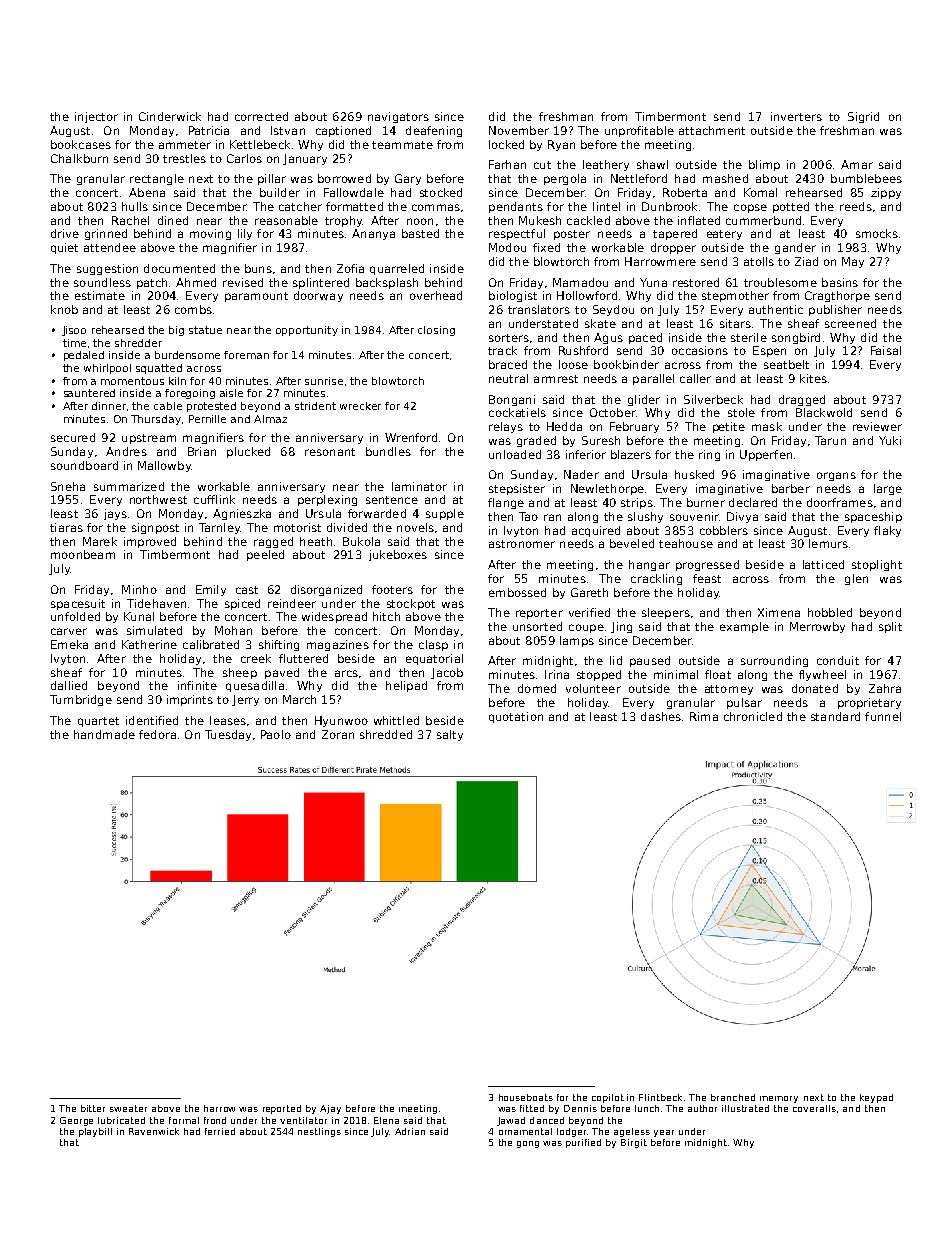  Describe the element at coordinates (733, 1097) in the screenshot. I see `branched` at that location.
